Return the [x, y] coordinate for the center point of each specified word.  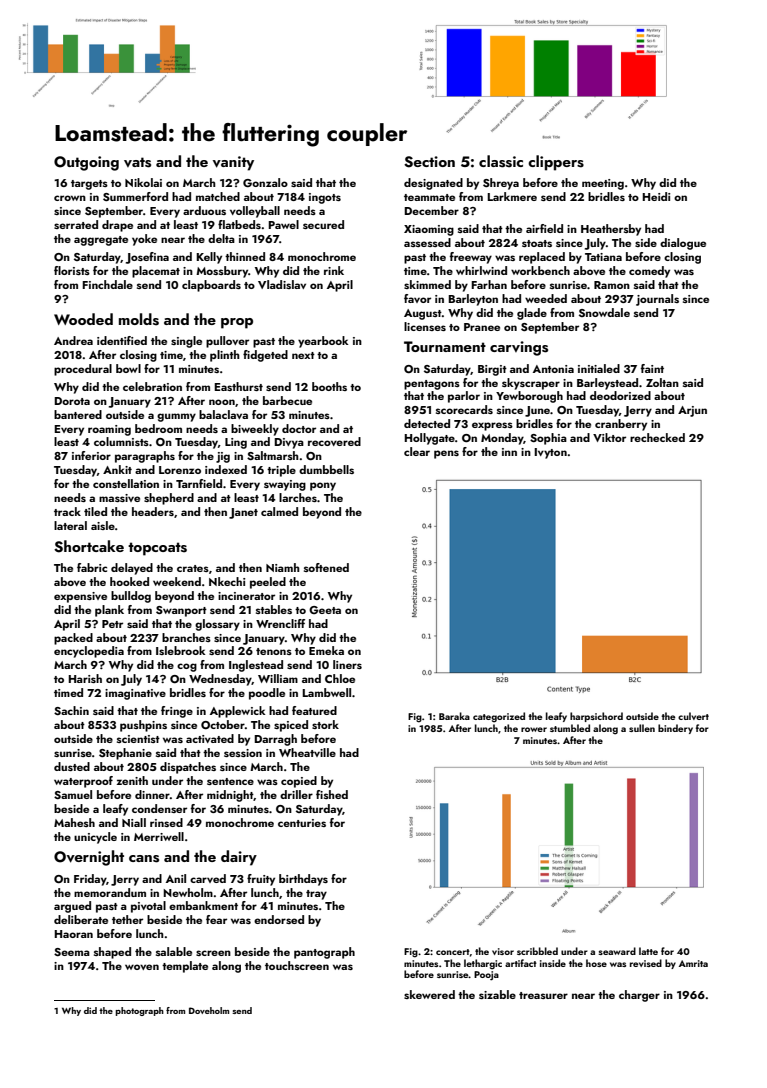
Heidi [656, 196]
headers [153, 511]
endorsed [279, 919]
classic [501, 161]
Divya [289, 443]
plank [109, 611]
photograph [139, 1011]
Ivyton [550, 453]
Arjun [692, 411]
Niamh [282, 567]
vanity [233, 163]
